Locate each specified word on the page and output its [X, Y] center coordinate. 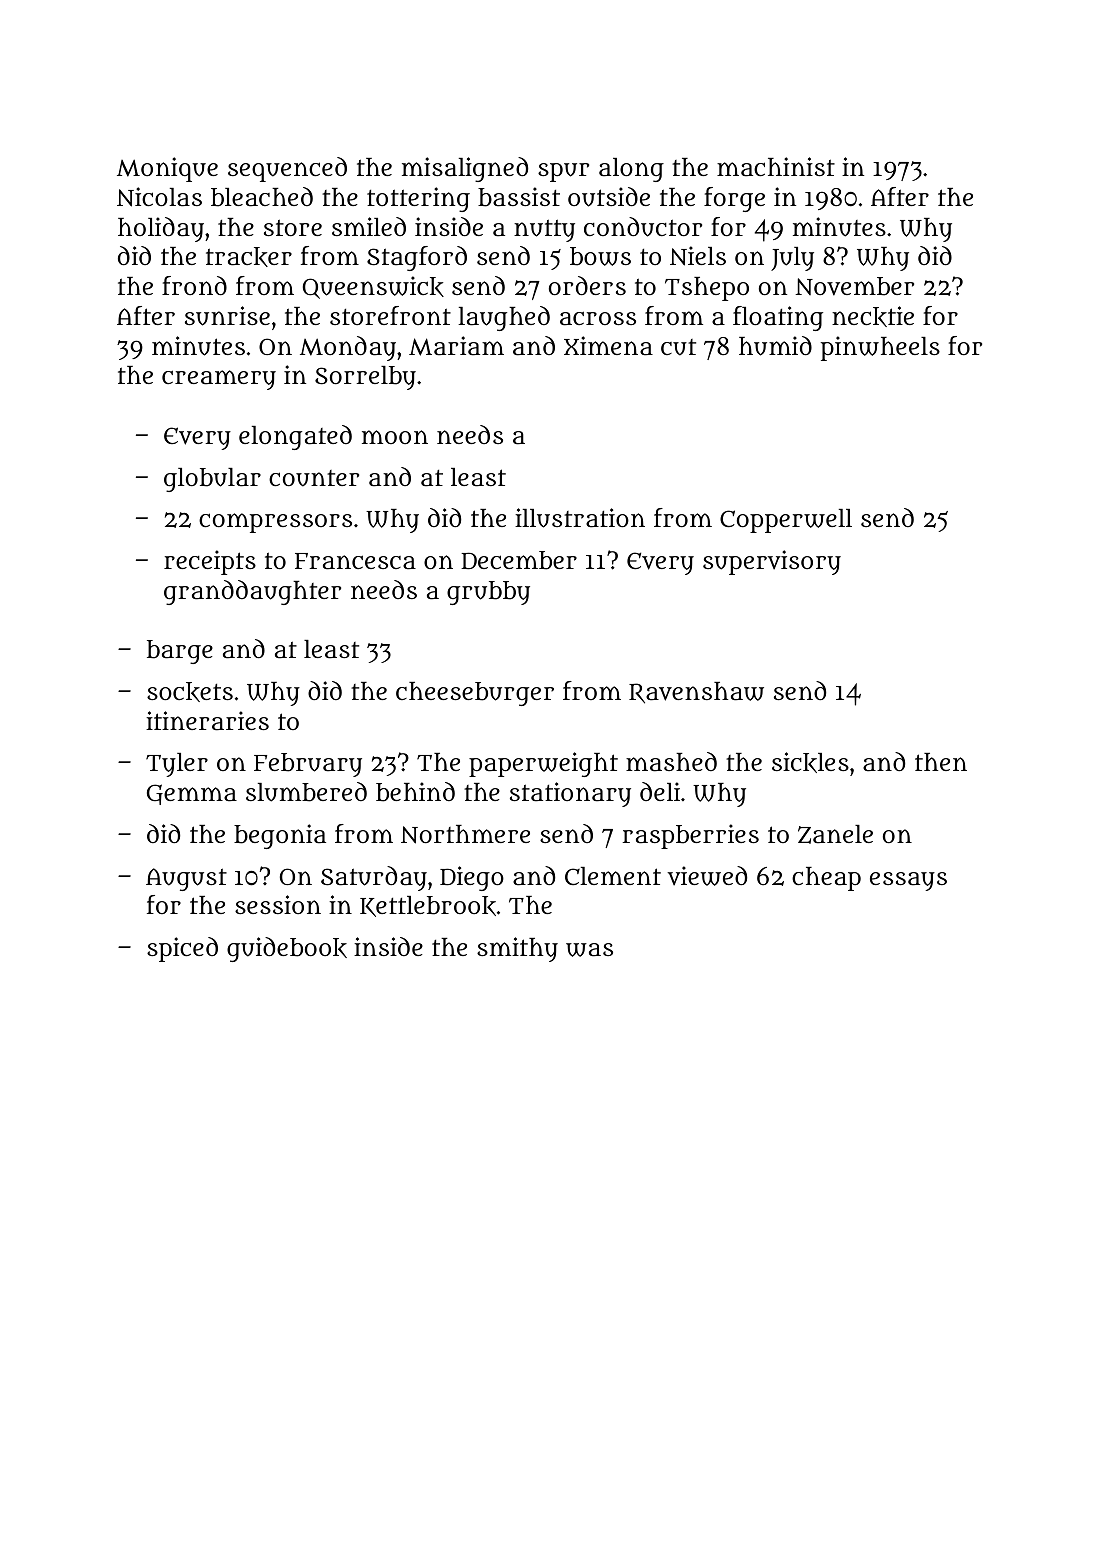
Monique [167, 169]
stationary [570, 794]
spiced [182, 949]
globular [212, 480]
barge [180, 652]
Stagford [417, 258]
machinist [776, 167]
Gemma [192, 794]
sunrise [227, 316]
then [941, 762]
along [631, 170]
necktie [873, 316]
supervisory [772, 562]
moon [395, 437]
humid [775, 346]
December [519, 560]
